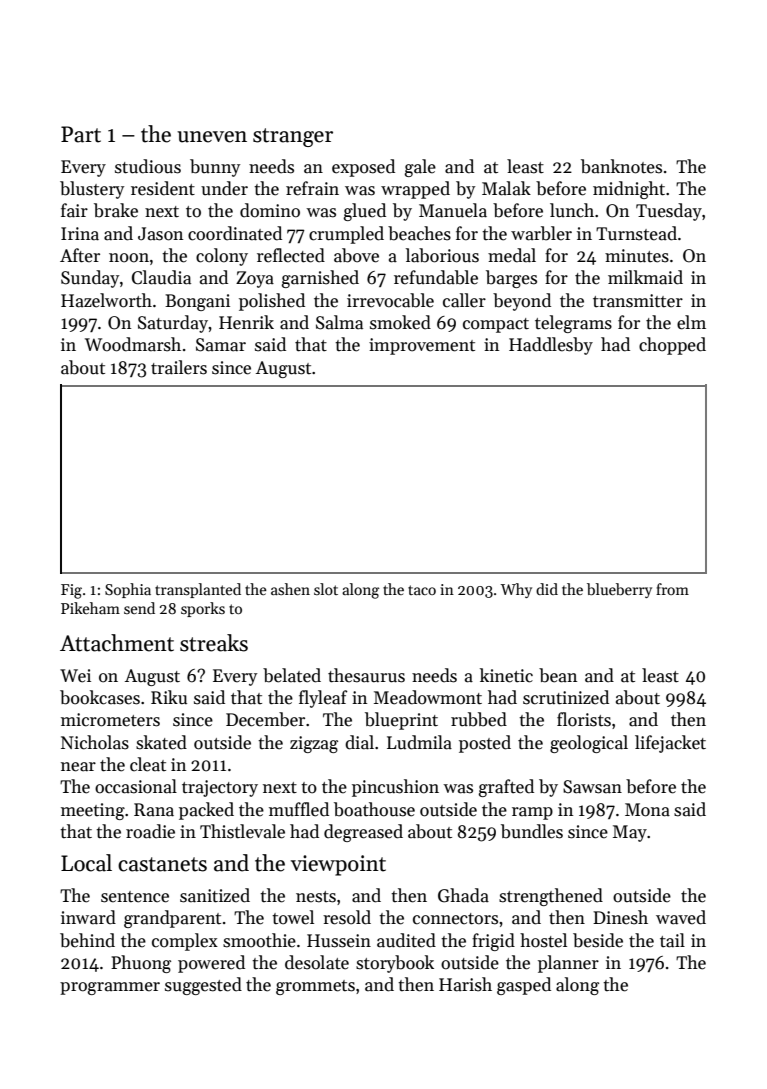  What do you see at coordinates (422, 590) in the screenshot?
I see `taco` at bounding box center [422, 590].
